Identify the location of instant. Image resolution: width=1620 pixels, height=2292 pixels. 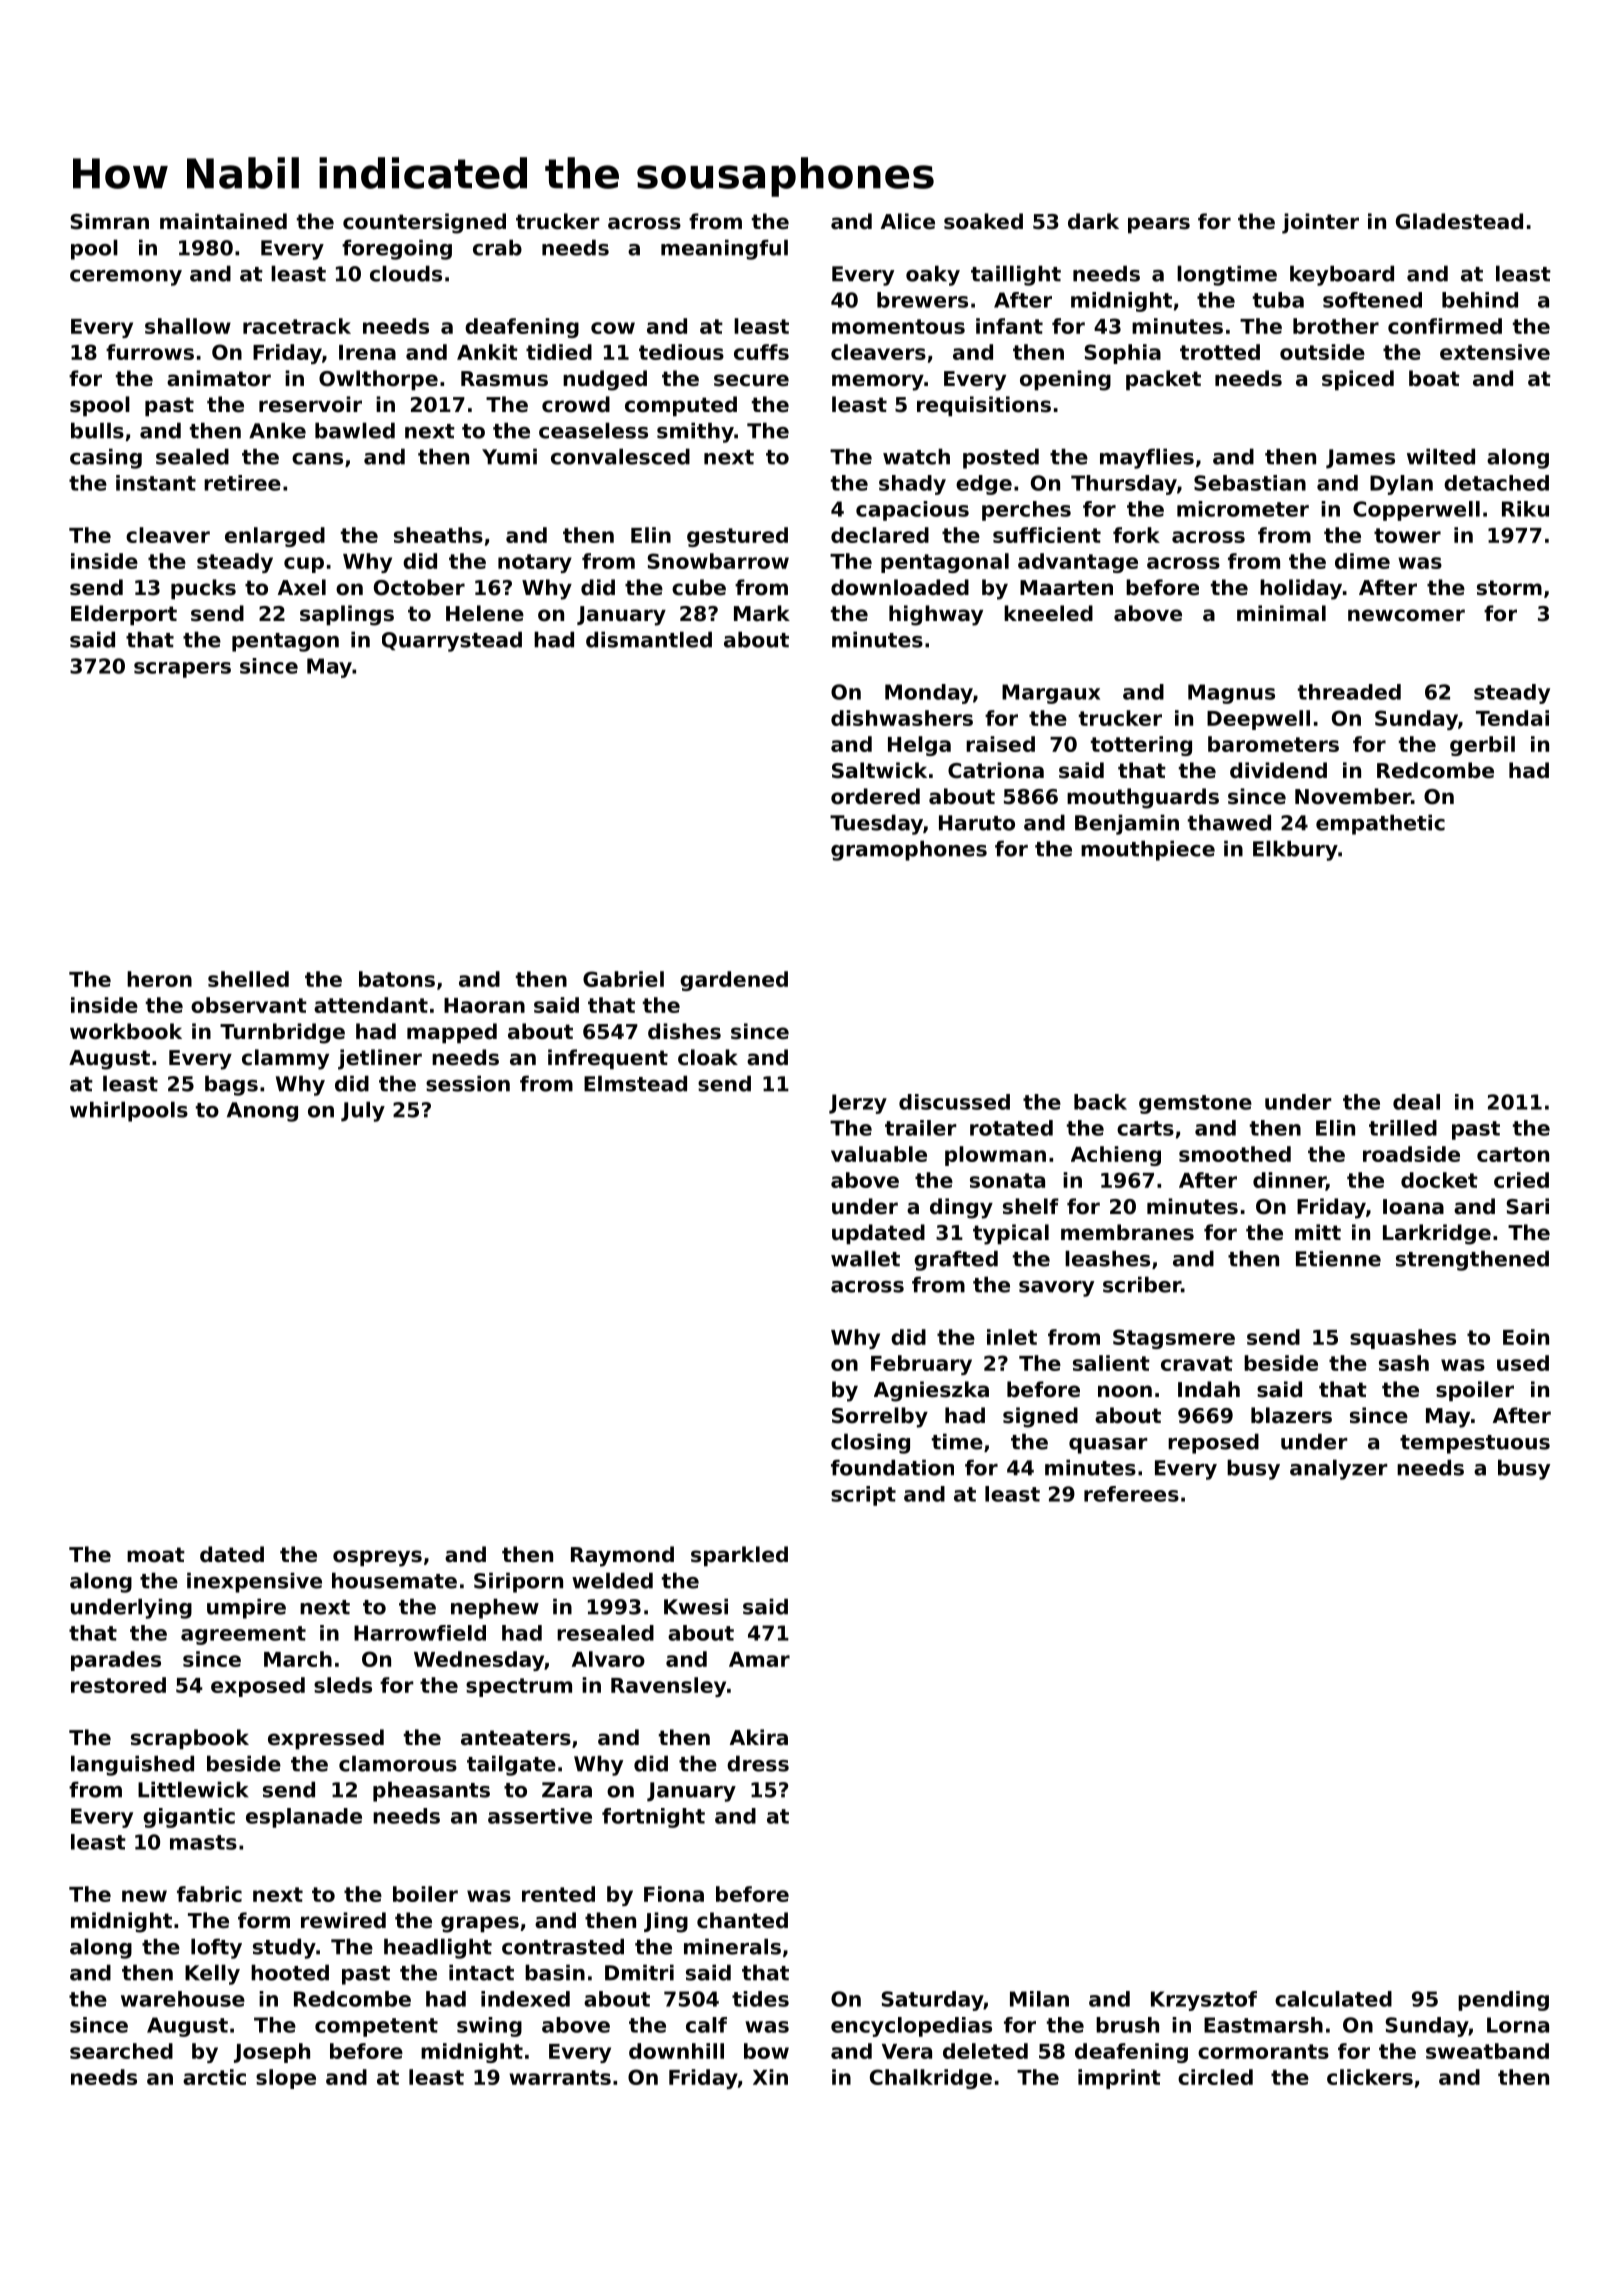
(156, 483).
